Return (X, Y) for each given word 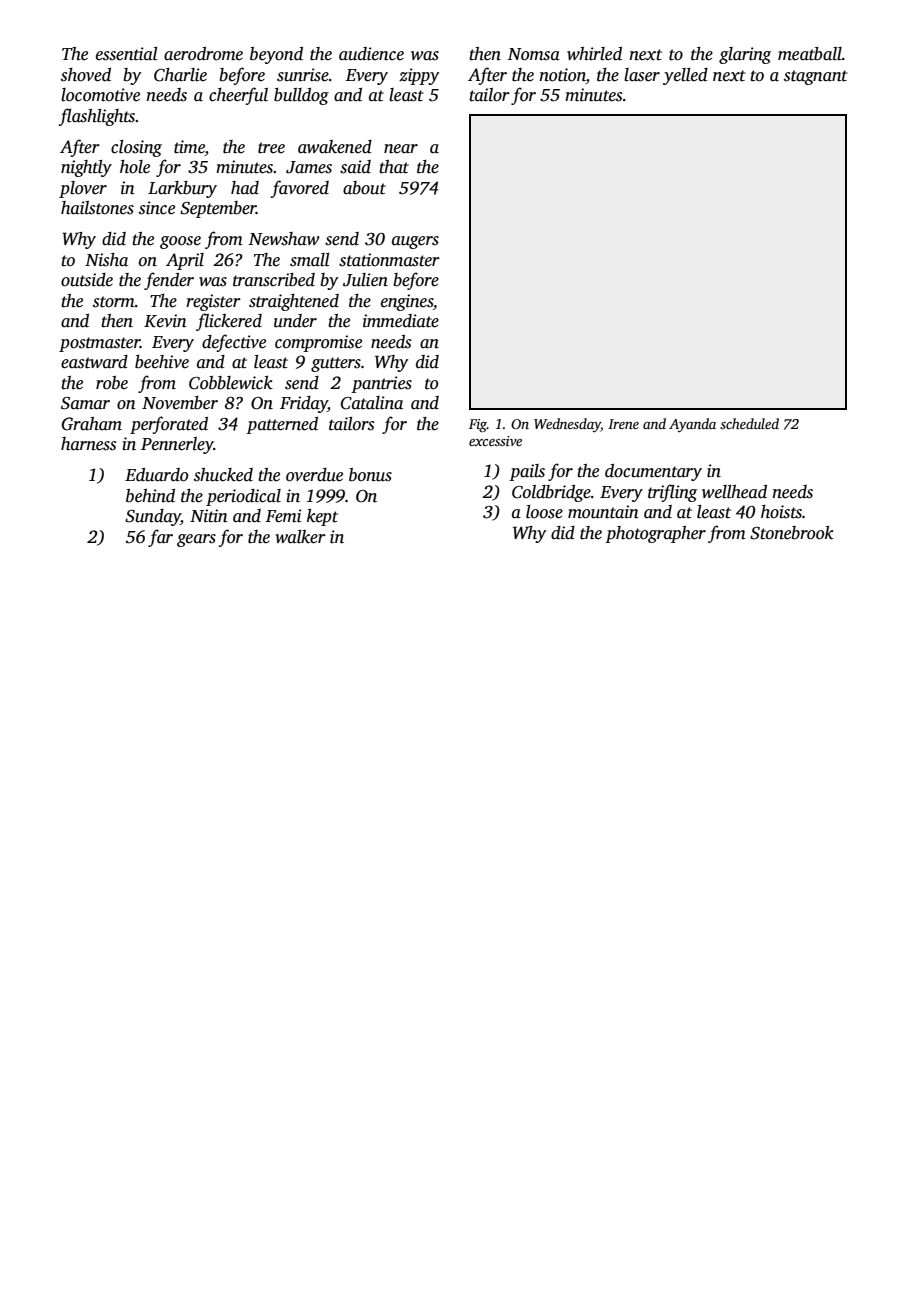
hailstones (97, 208)
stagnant (816, 77)
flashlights (97, 117)
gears (196, 540)
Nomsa (533, 54)
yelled (685, 76)
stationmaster (389, 260)
